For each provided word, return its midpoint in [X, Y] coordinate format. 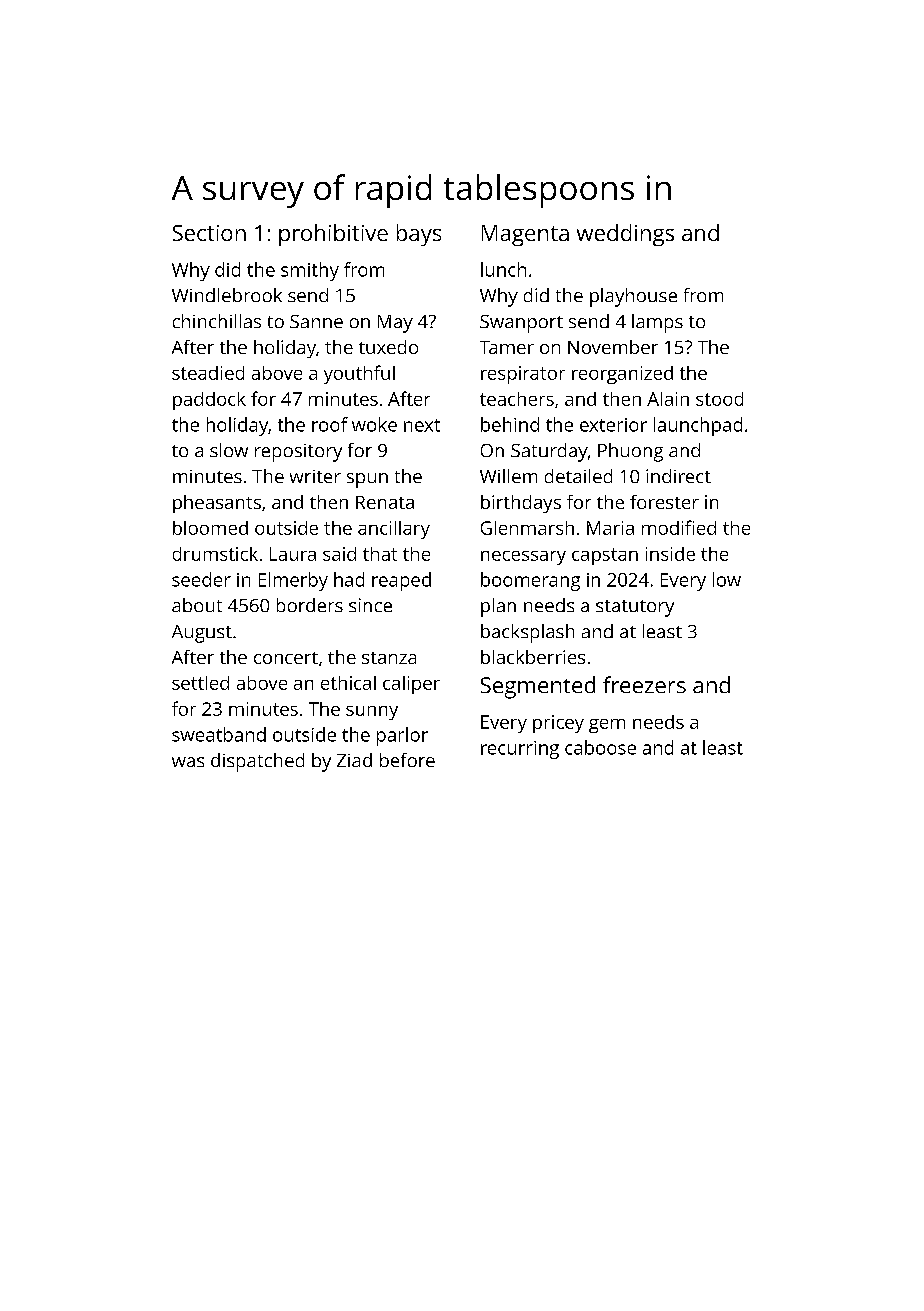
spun [367, 480]
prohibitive [333, 235]
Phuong [630, 452]
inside [670, 554]
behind [510, 424]
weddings [625, 235]
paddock [209, 401]
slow [229, 450]
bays [419, 235]
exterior [613, 425]
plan [498, 607]
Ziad [354, 760]
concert [286, 658]
